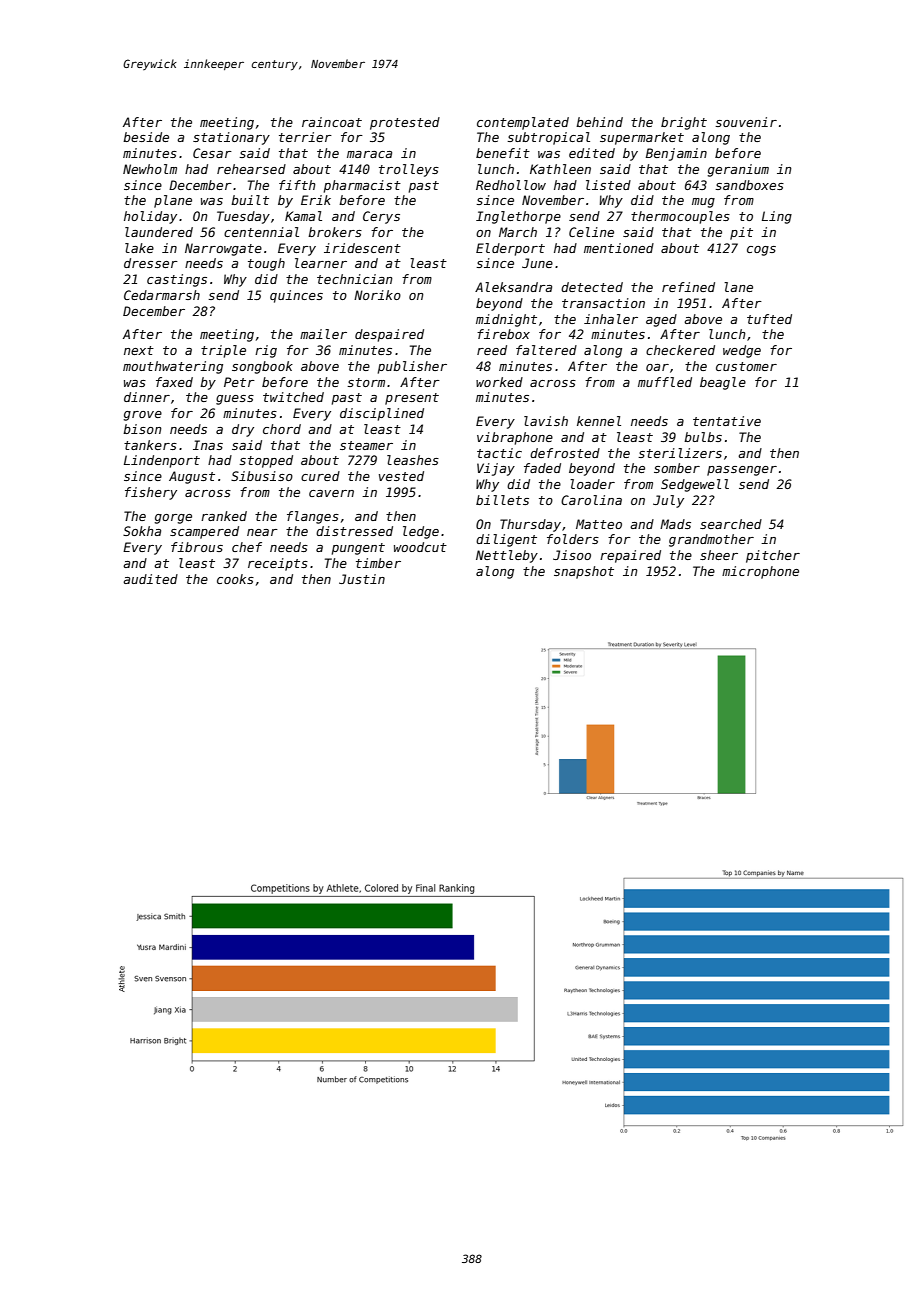  I want to click on stationary, so click(231, 138).
